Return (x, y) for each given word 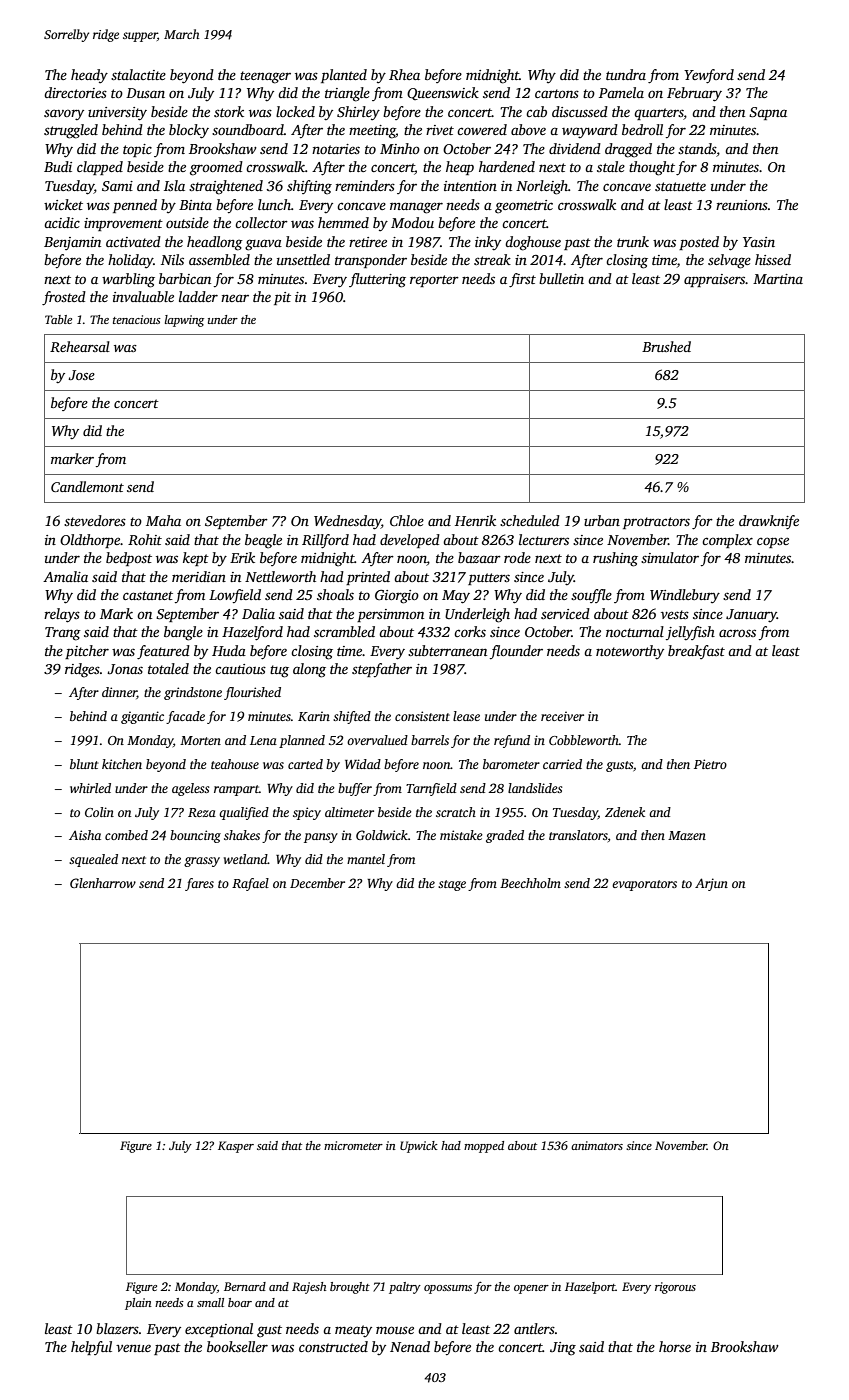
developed (410, 541)
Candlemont (87, 486)
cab (536, 111)
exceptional (219, 1330)
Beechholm (530, 883)
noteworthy (630, 652)
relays (62, 615)
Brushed (666, 346)
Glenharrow (103, 883)
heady (89, 76)
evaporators (644, 885)
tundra (626, 74)
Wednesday (347, 522)
